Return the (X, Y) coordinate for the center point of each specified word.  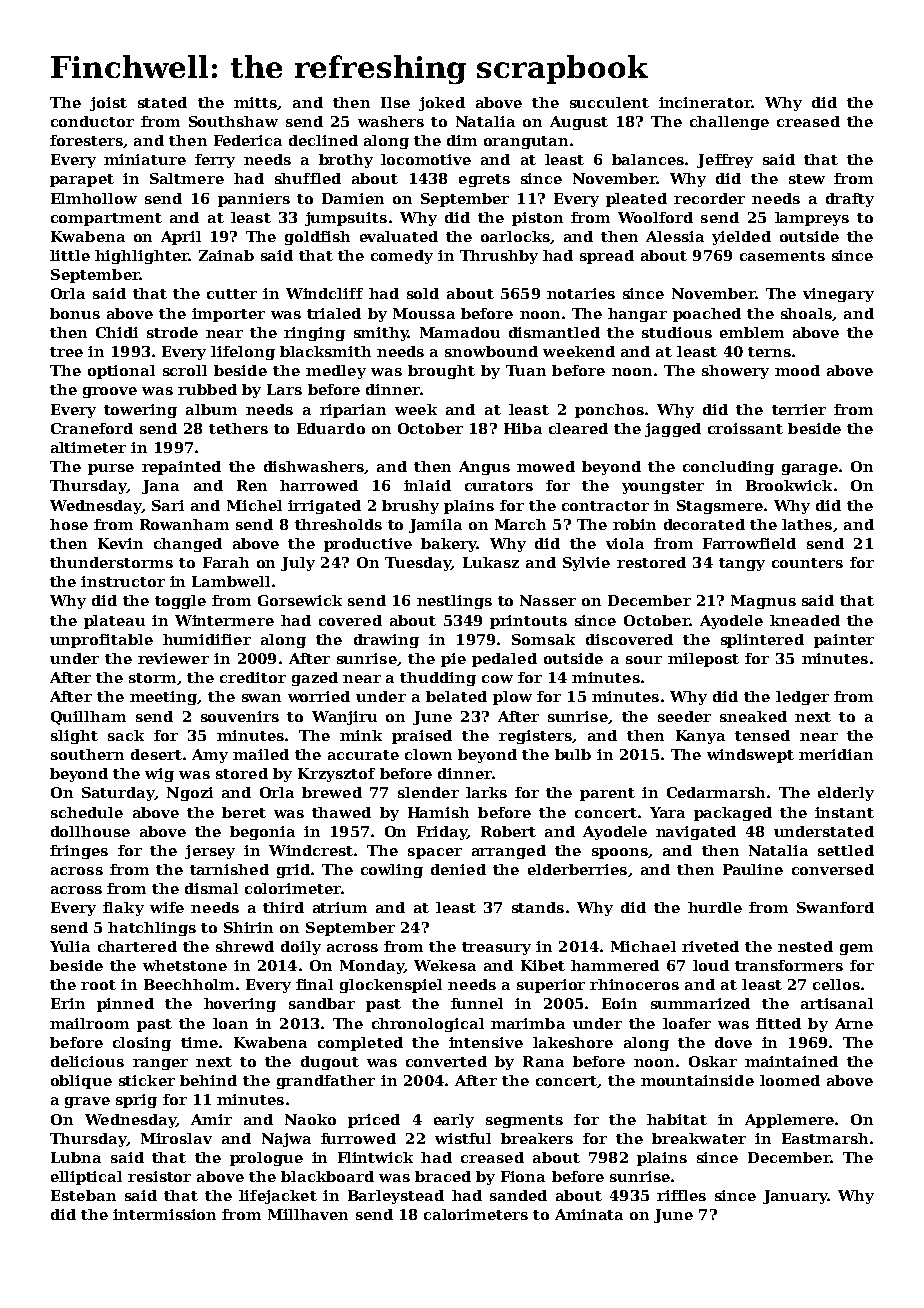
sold (423, 293)
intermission (164, 1214)
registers (535, 737)
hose (69, 524)
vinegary (838, 295)
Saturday (118, 794)
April (181, 238)
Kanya (700, 737)
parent (607, 794)
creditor (253, 677)
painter (844, 641)
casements (782, 256)
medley (336, 372)
